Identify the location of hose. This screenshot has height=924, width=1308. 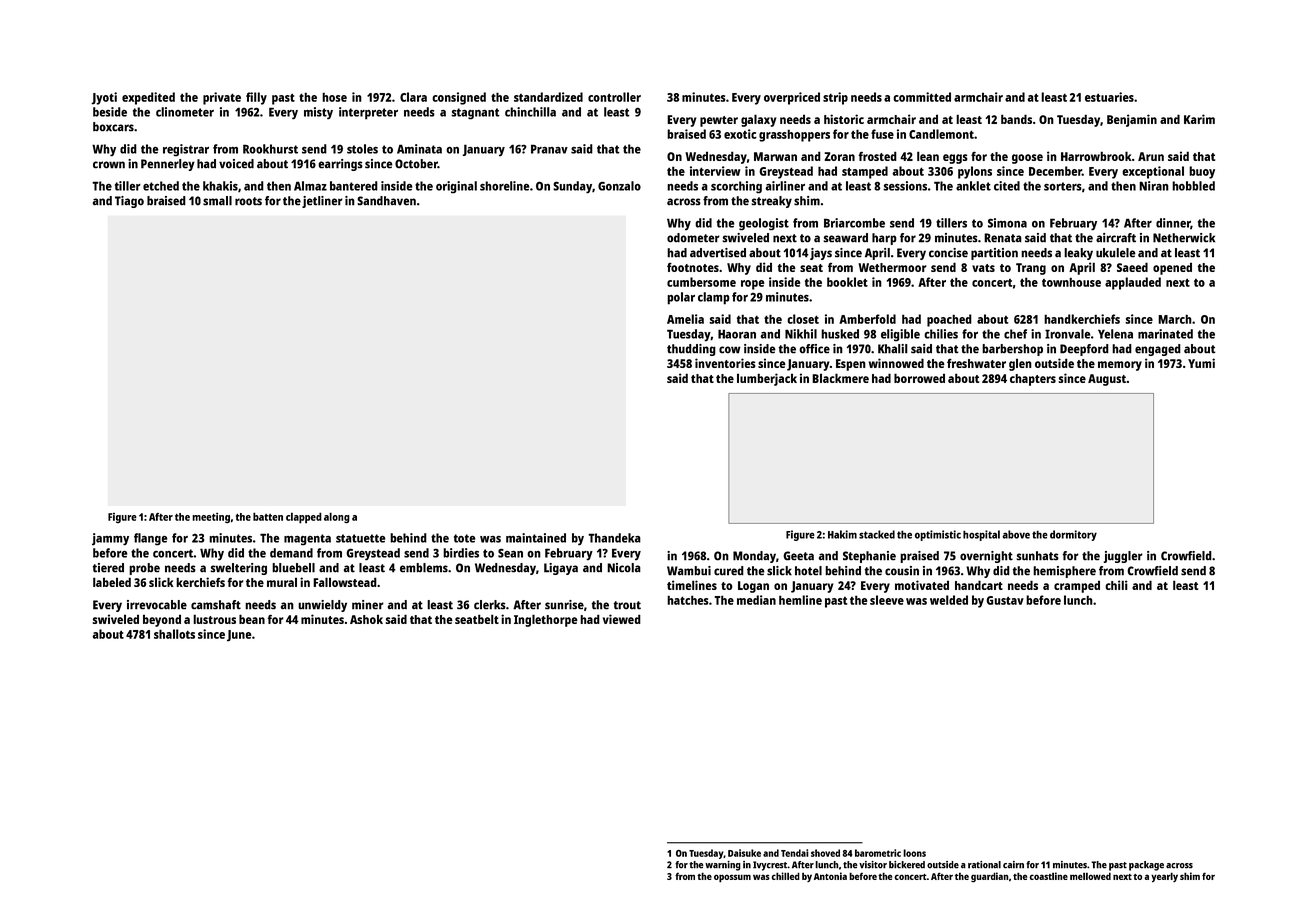
(334, 97).
